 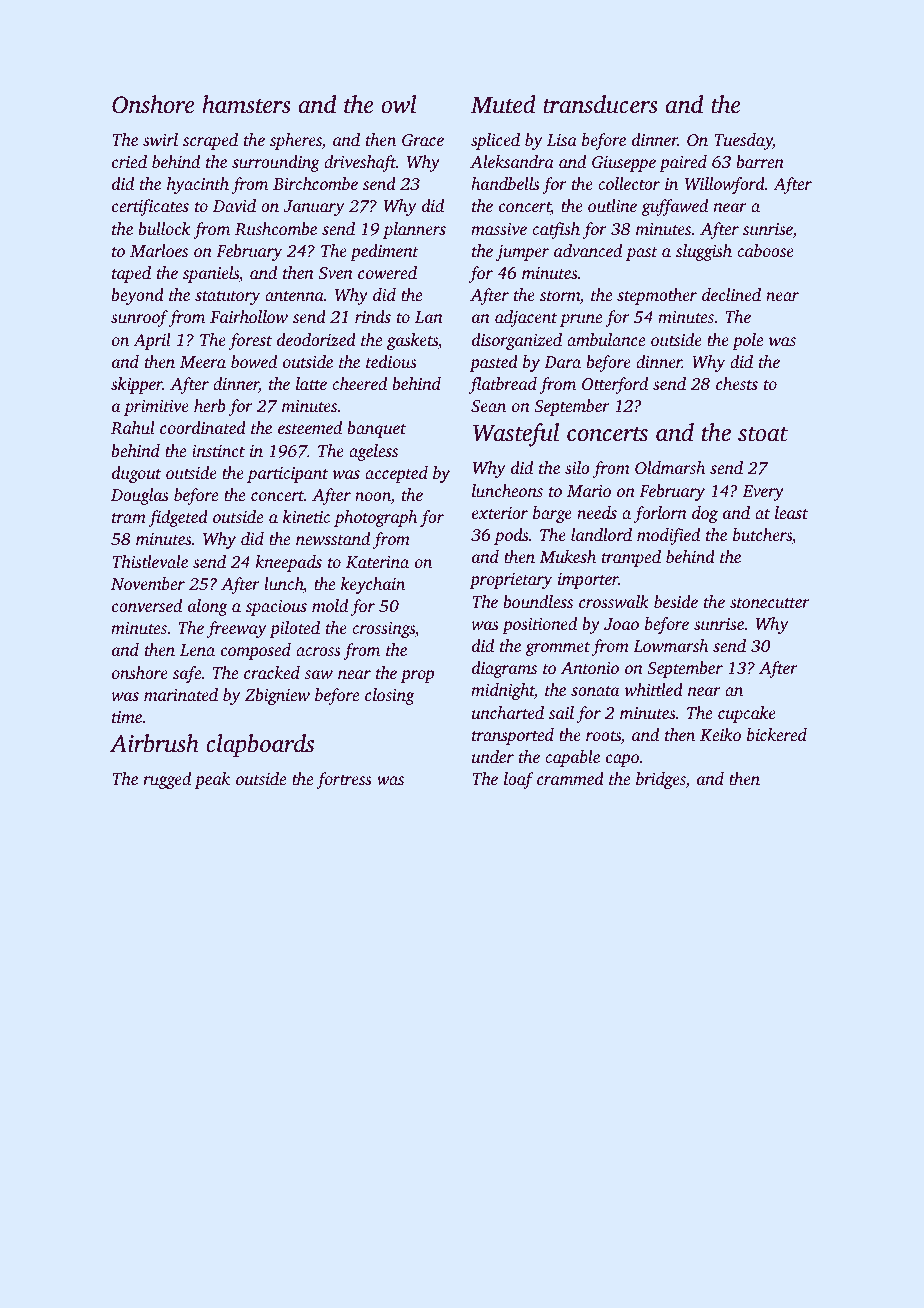 What do you see at coordinates (770, 603) in the screenshot?
I see `stonecutter` at bounding box center [770, 603].
